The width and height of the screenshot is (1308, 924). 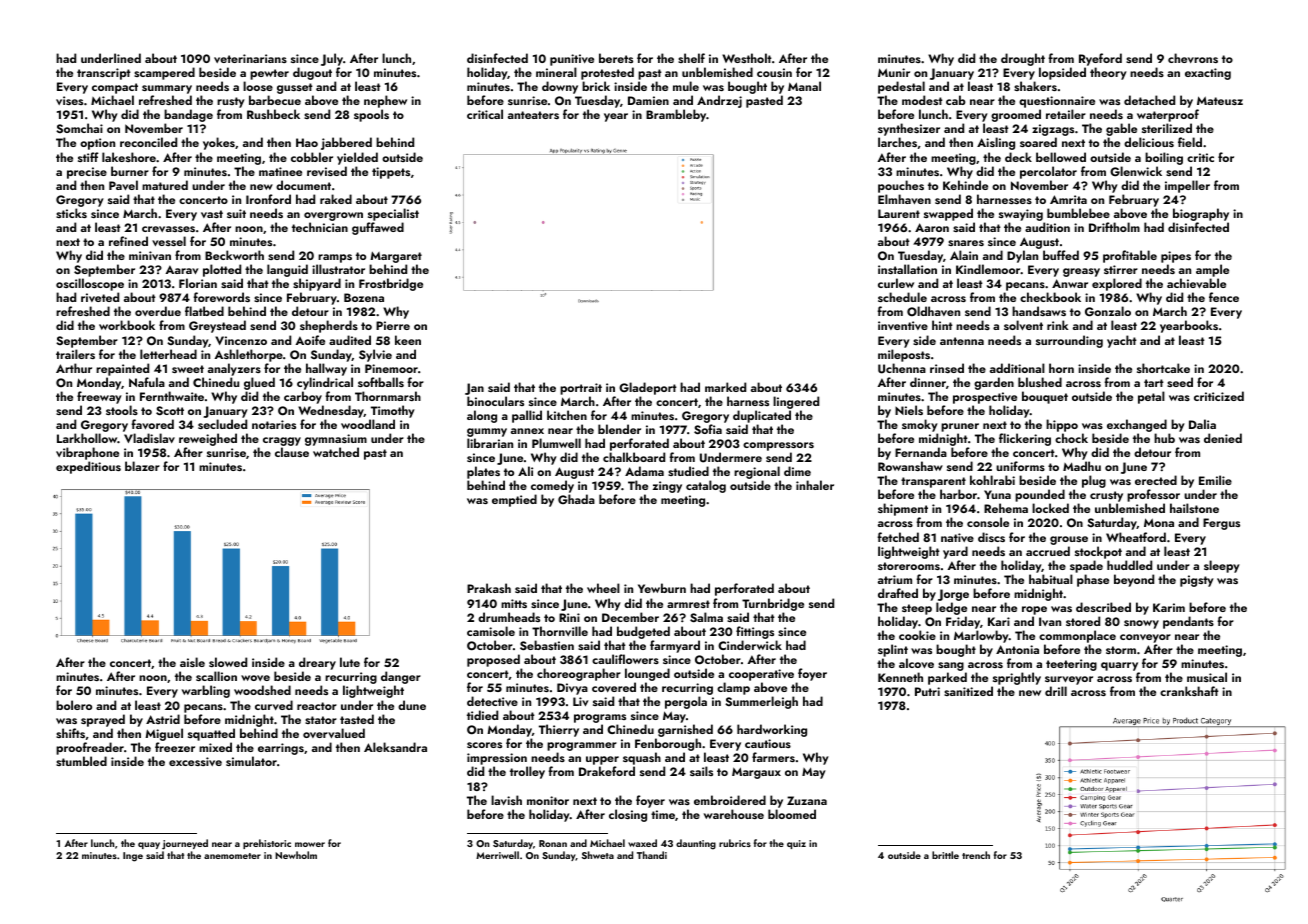 What do you see at coordinates (149, 845) in the screenshot?
I see `quay` at bounding box center [149, 845].
